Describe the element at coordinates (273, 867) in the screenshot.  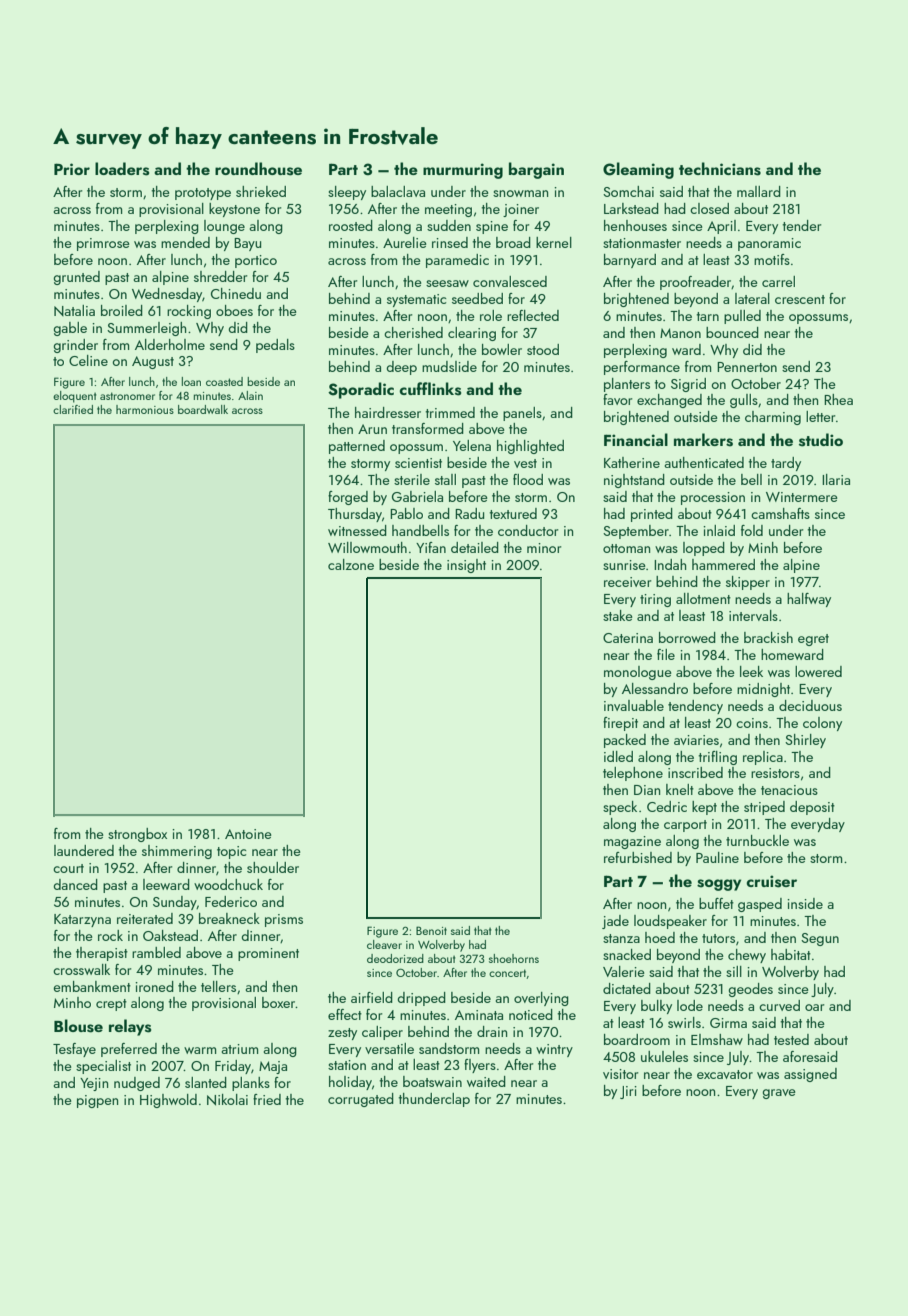
I see `shoulder` at that location.
